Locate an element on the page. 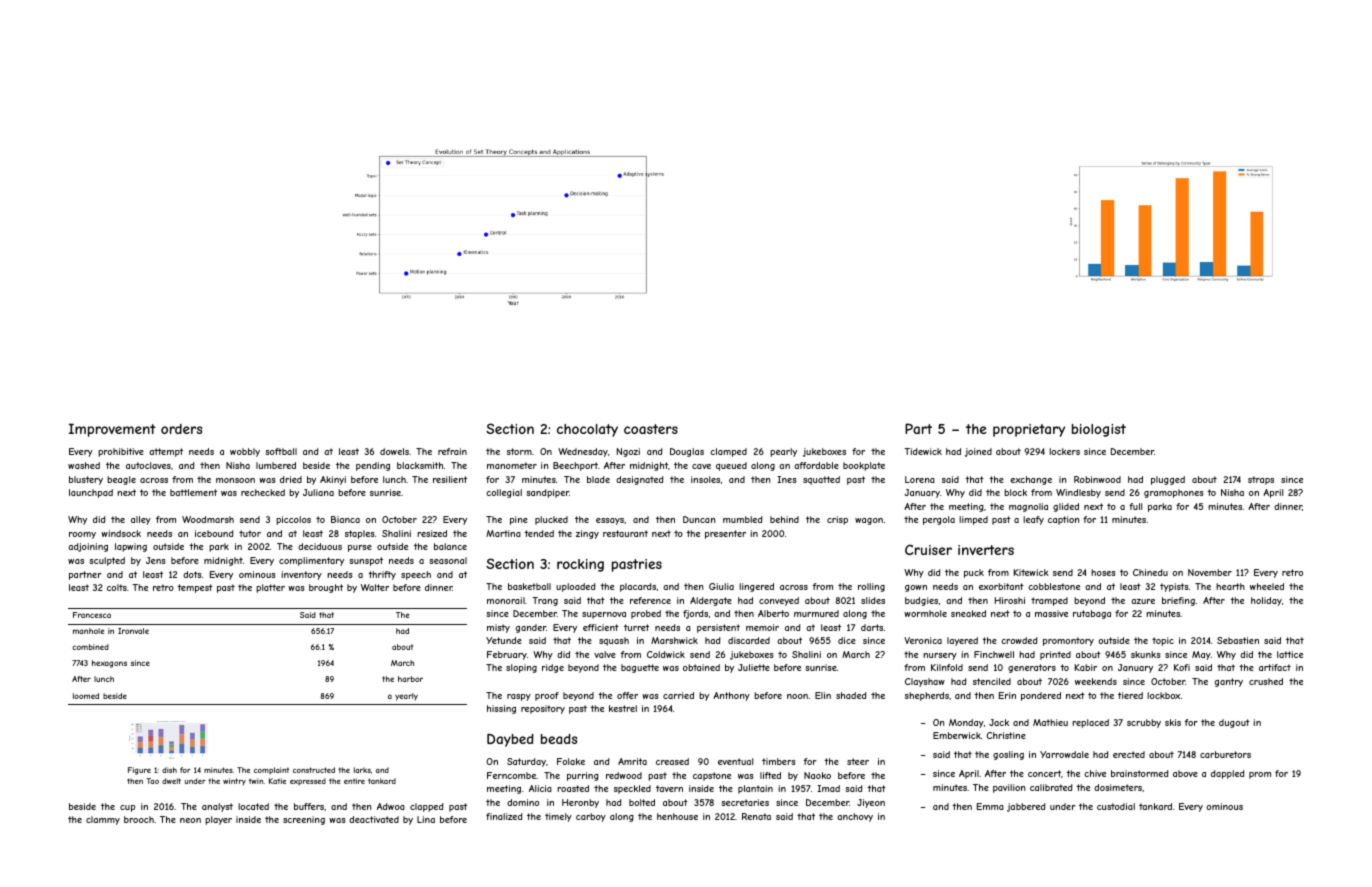  anchovy is located at coordinates (855, 817).
